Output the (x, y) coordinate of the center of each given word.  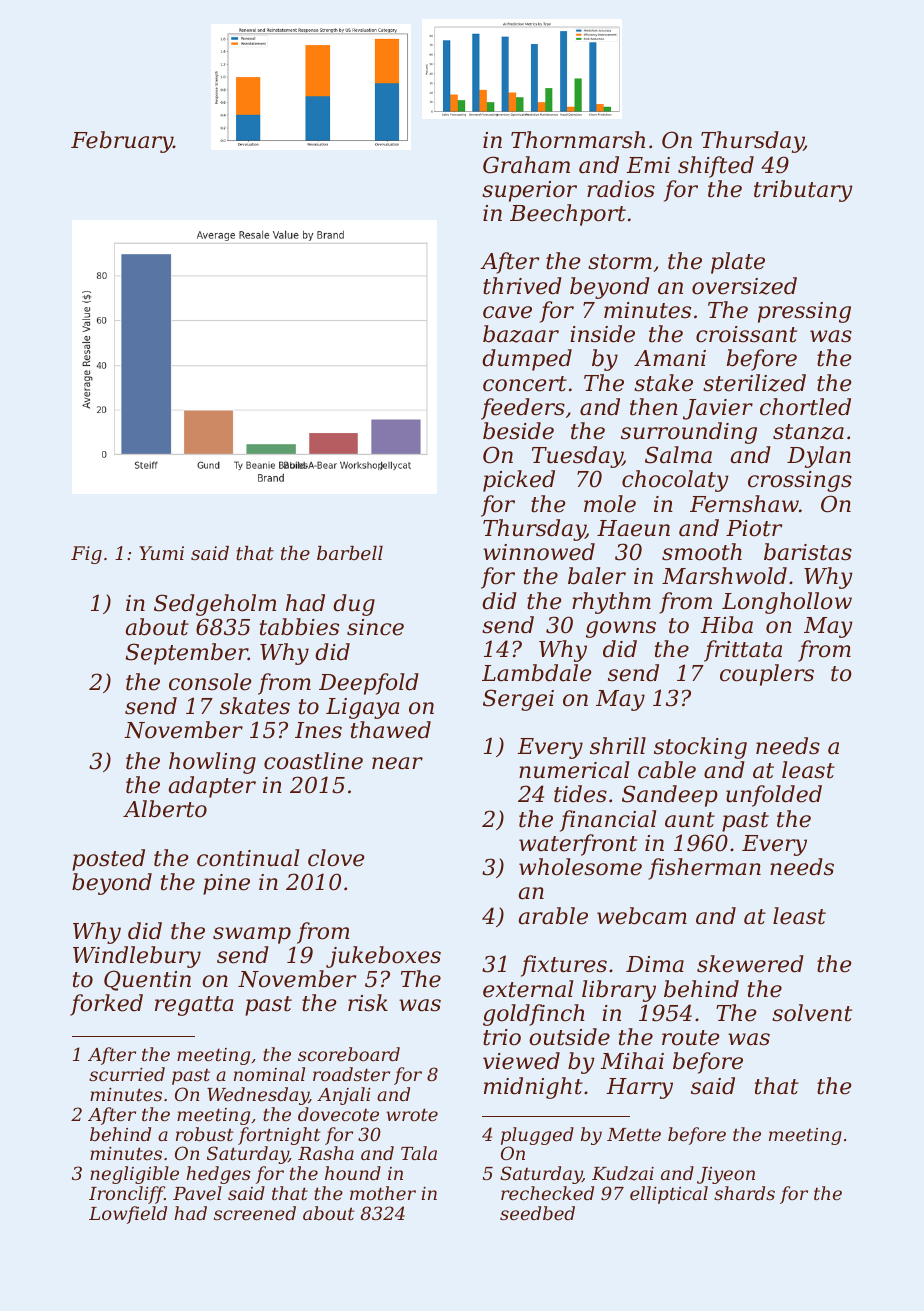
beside (518, 431)
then (654, 407)
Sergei (518, 700)
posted (108, 860)
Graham (526, 165)
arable (553, 916)
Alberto (165, 809)
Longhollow (787, 603)
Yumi (161, 553)
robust (204, 1134)
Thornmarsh (578, 140)
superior (529, 191)
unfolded (774, 796)
